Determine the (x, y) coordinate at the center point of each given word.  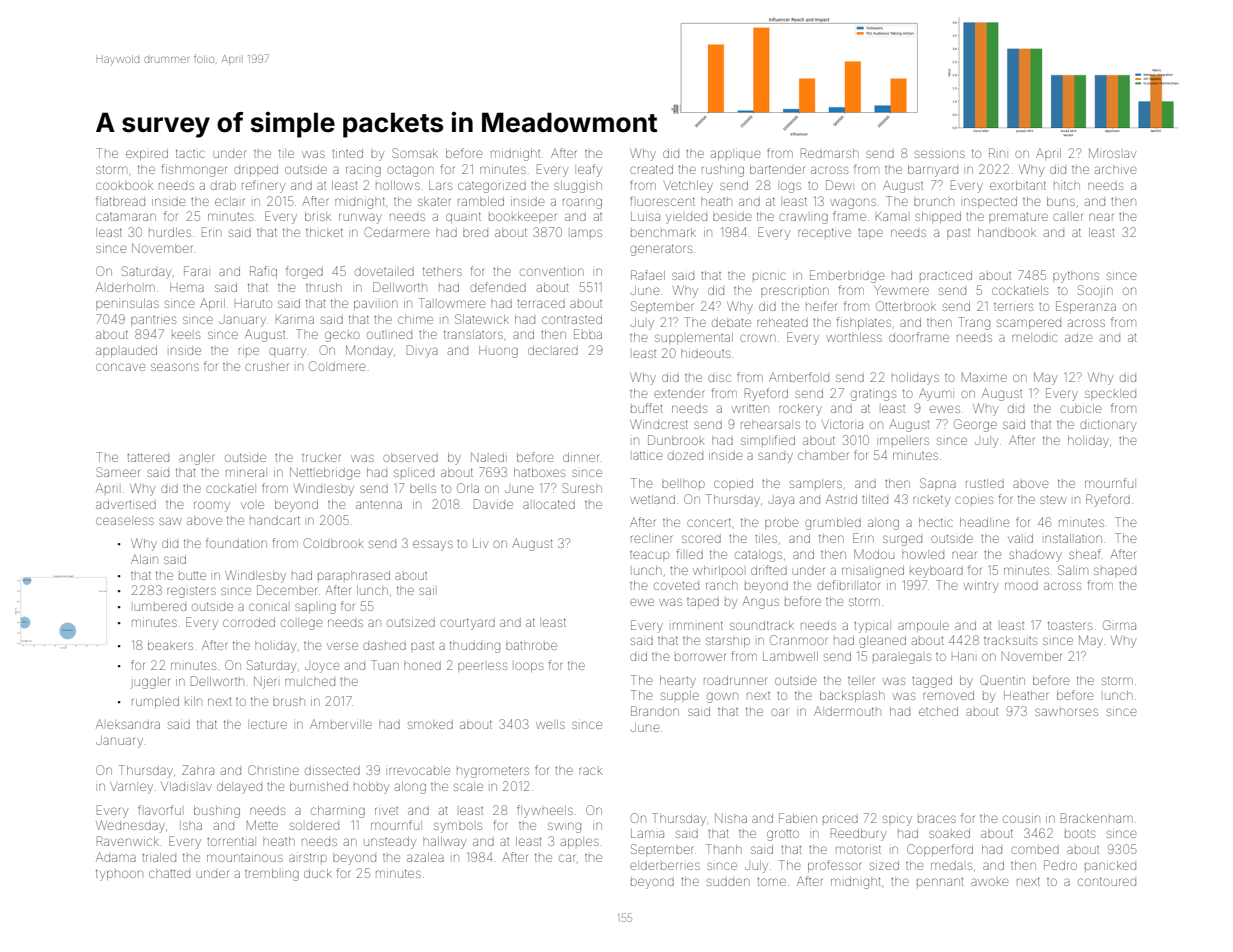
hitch (1067, 185)
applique (735, 155)
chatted (169, 874)
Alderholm (125, 287)
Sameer (118, 472)
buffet (646, 408)
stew (1053, 500)
